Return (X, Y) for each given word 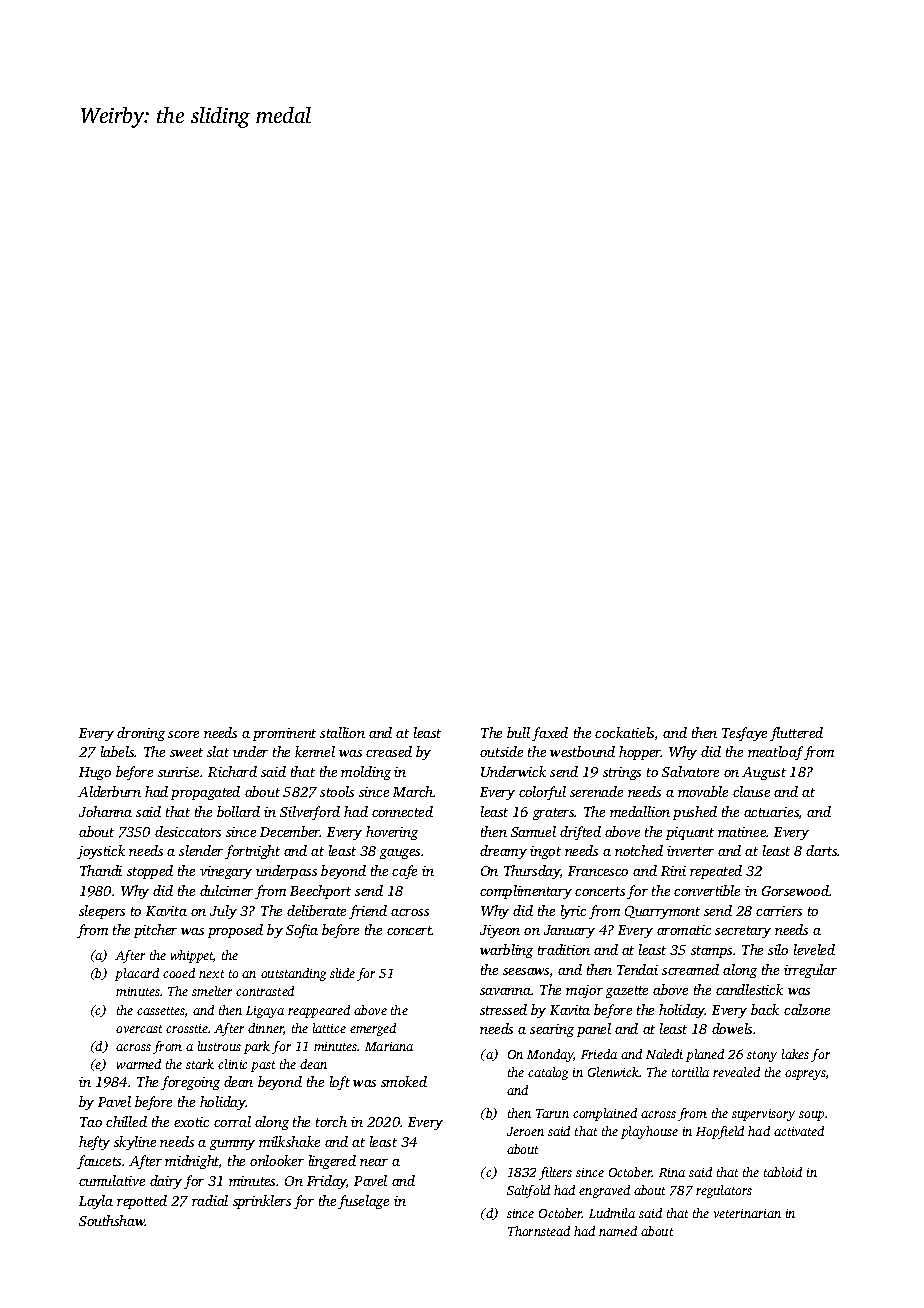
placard (137, 974)
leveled (814, 949)
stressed (503, 1009)
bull (518, 732)
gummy (232, 1145)
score (183, 734)
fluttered (796, 734)
